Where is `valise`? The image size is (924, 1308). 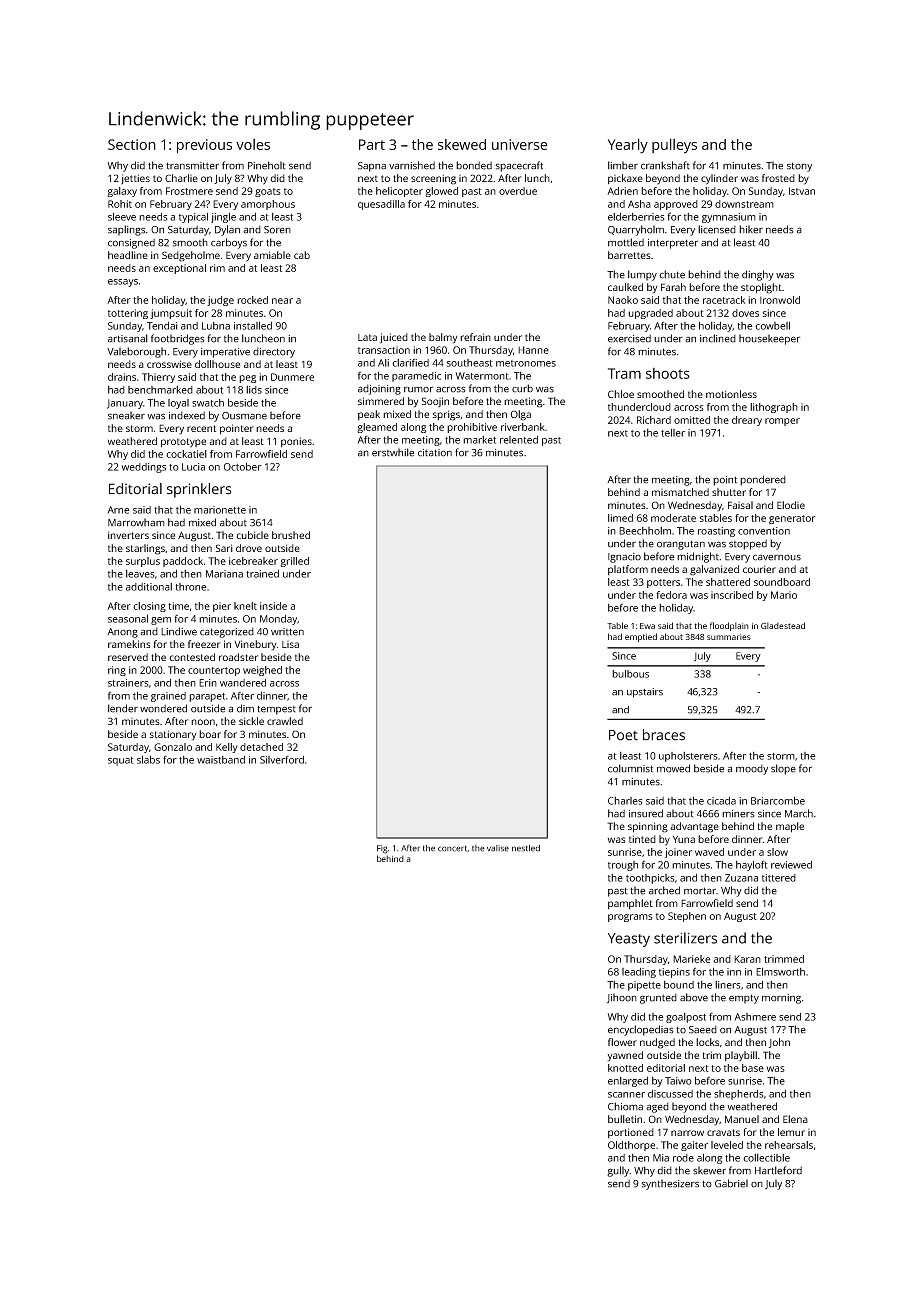
valise is located at coordinates (498, 848).
